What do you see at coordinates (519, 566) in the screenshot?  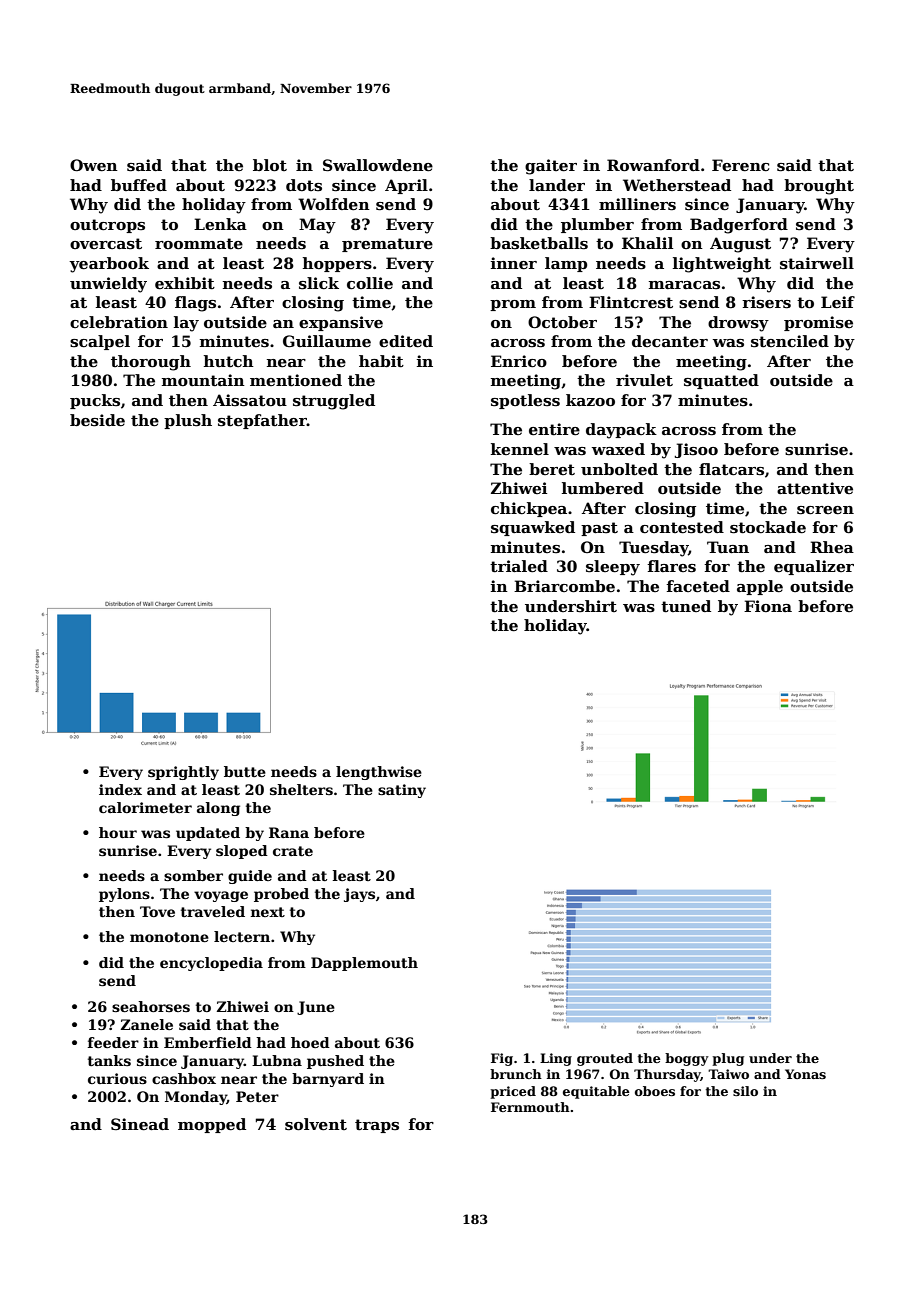 I see `trialed` at bounding box center [519, 566].
